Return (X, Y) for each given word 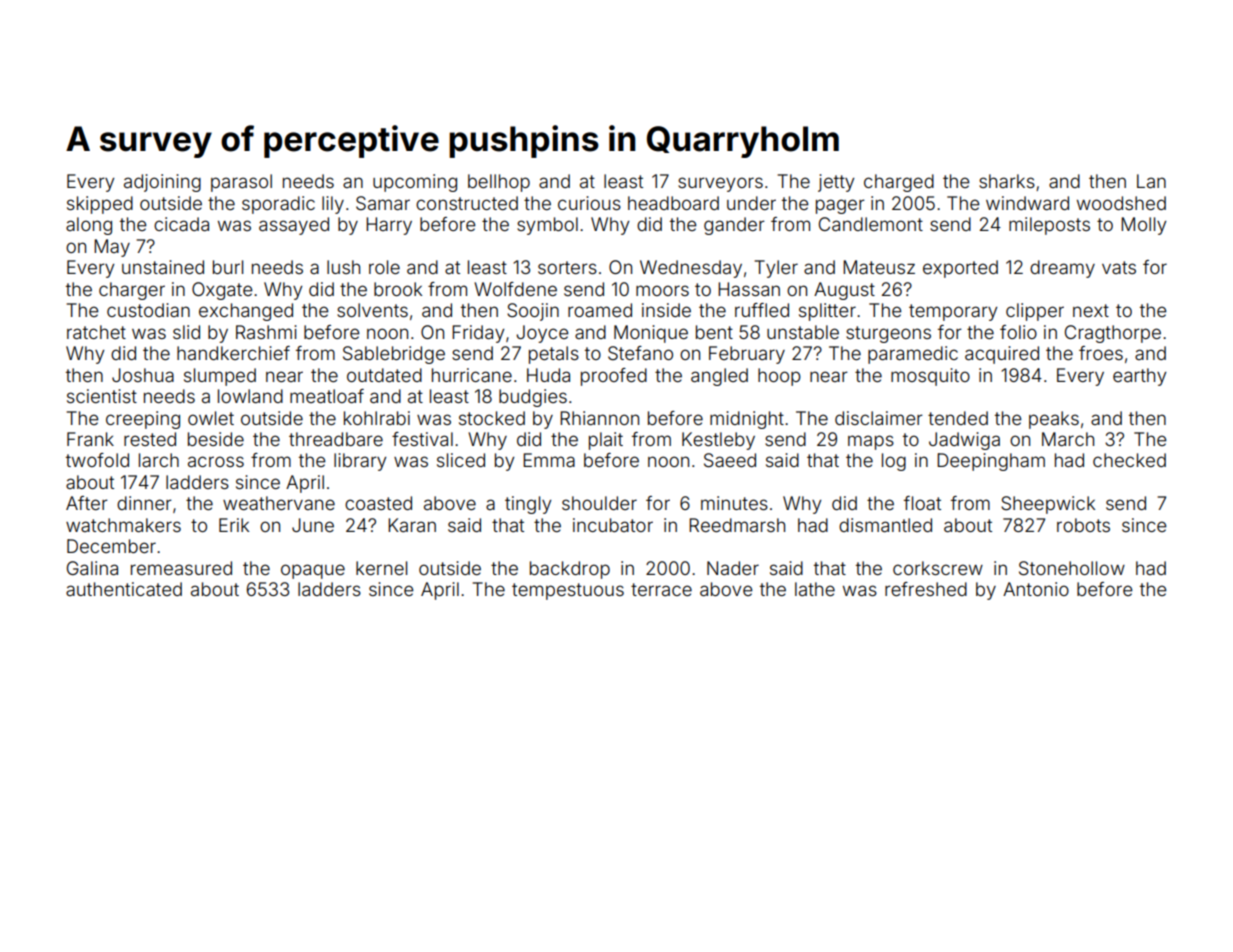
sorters (567, 267)
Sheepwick (1048, 505)
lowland (250, 396)
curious (589, 203)
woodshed (1121, 203)
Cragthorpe (1113, 334)
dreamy (1062, 269)
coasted (378, 503)
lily (333, 205)
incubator (613, 525)
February (747, 355)
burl (228, 267)
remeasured (181, 568)
